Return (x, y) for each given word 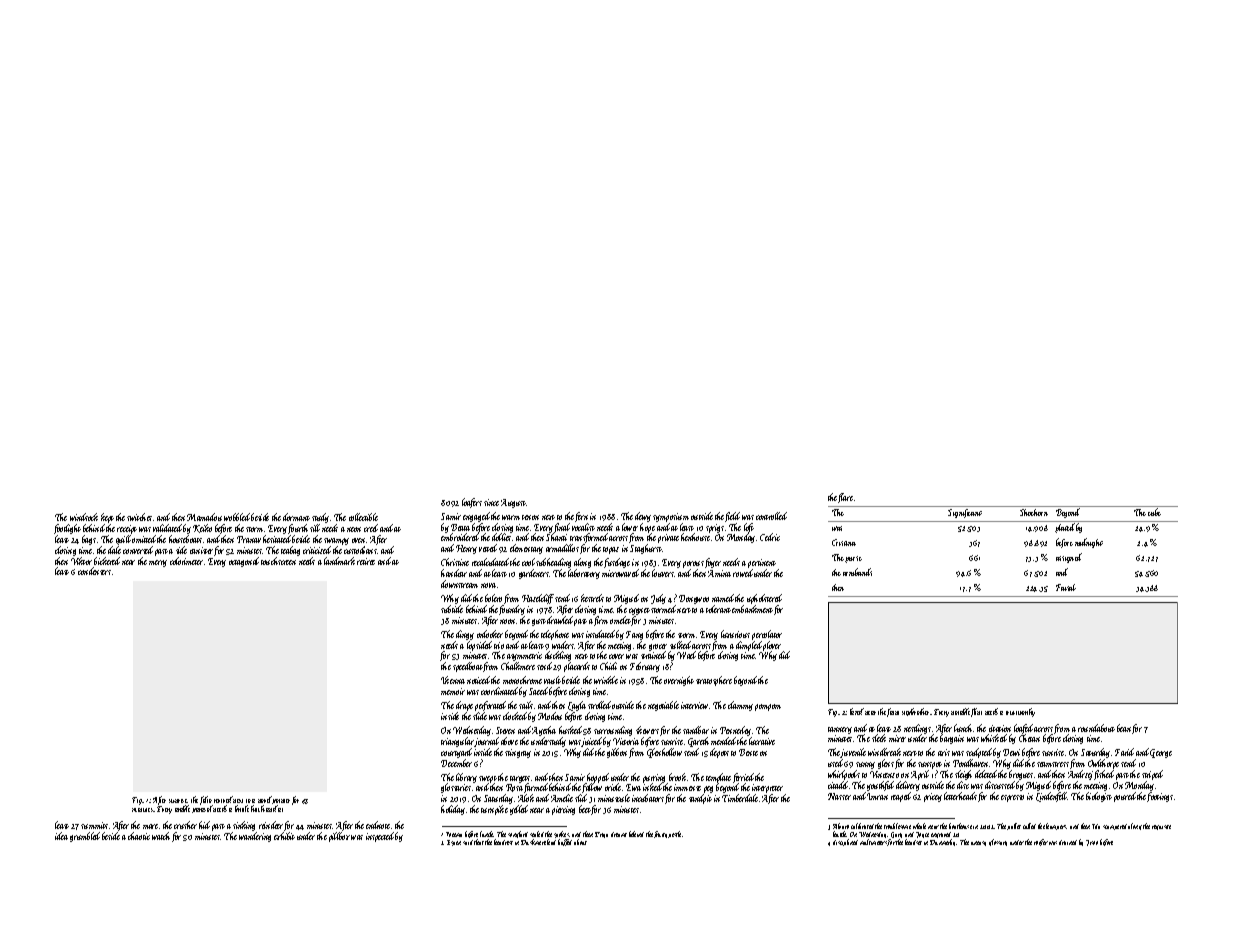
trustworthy (1020, 712)
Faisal (1066, 587)
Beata (460, 527)
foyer (713, 563)
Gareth (698, 742)
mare (150, 826)
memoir (453, 691)
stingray (518, 753)
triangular (457, 742)
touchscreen (278, 561)
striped (1152, 775)
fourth (298, 529)
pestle (675, 834)
